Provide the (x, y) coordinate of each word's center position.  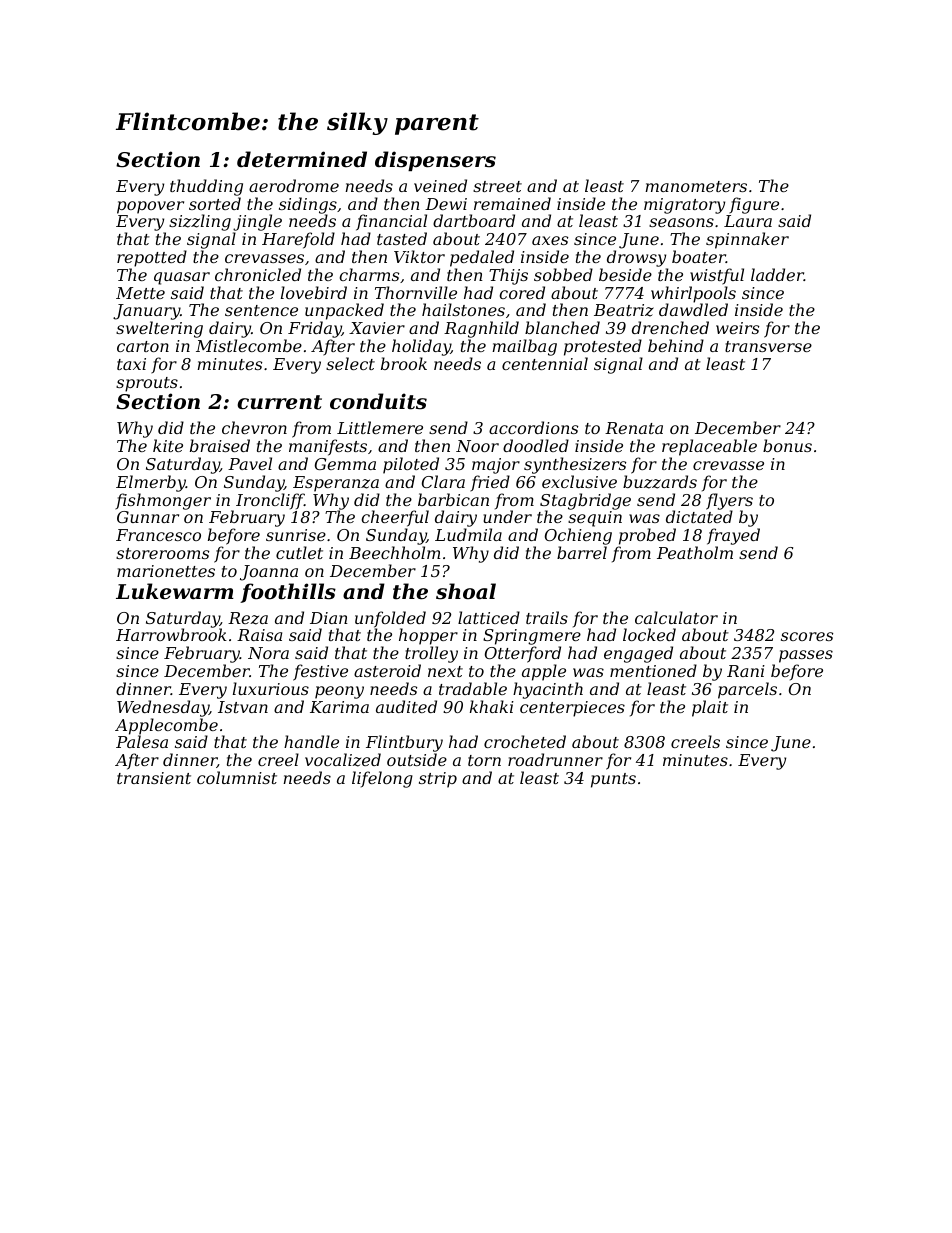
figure (754, 205)
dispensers (435, 161)
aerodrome (294, 185)
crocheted (525, 741)
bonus (787, 445)
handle (311, 741)
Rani (746, 671)
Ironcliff (270, 501)
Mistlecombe (249, 345)
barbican (453, 499)
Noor (477, 446)
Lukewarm (175, 591)
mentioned (653, 670)
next (445, 671)
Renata (634, 428)
